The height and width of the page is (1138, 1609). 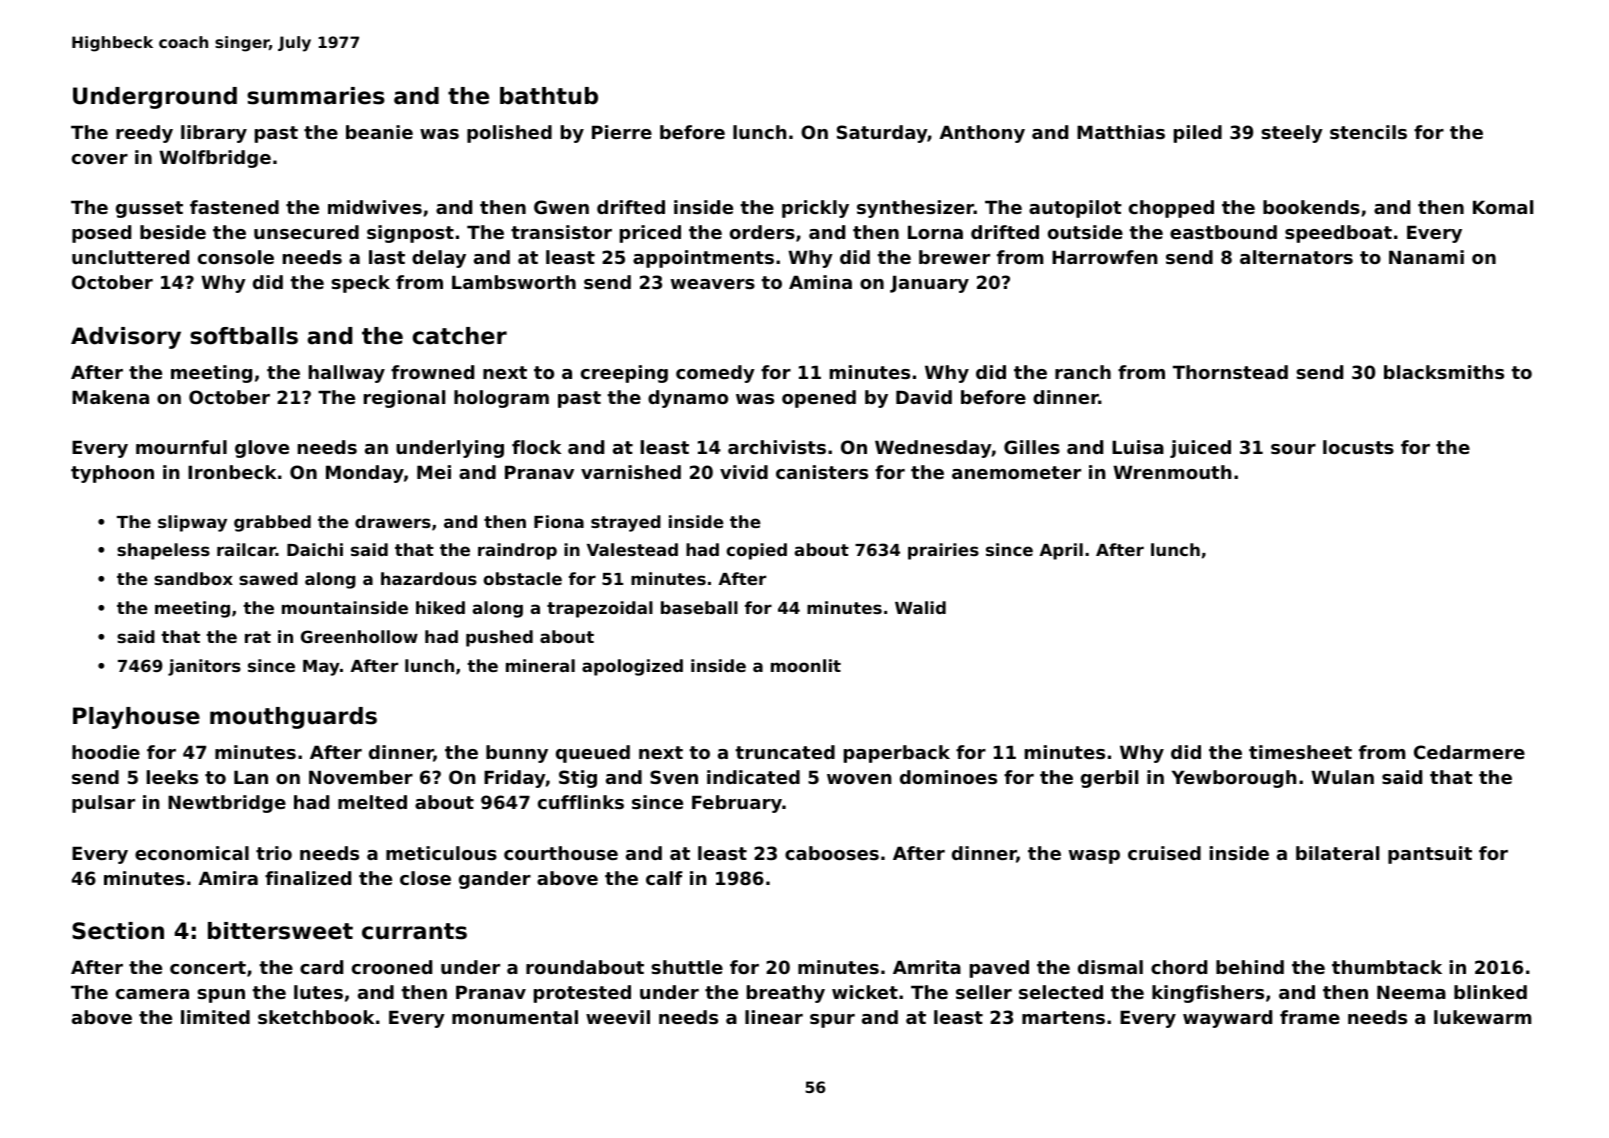 What do you see at coordinates (163, 551) in the page?
I see `shapeless` at bounding box center [163, 551].
